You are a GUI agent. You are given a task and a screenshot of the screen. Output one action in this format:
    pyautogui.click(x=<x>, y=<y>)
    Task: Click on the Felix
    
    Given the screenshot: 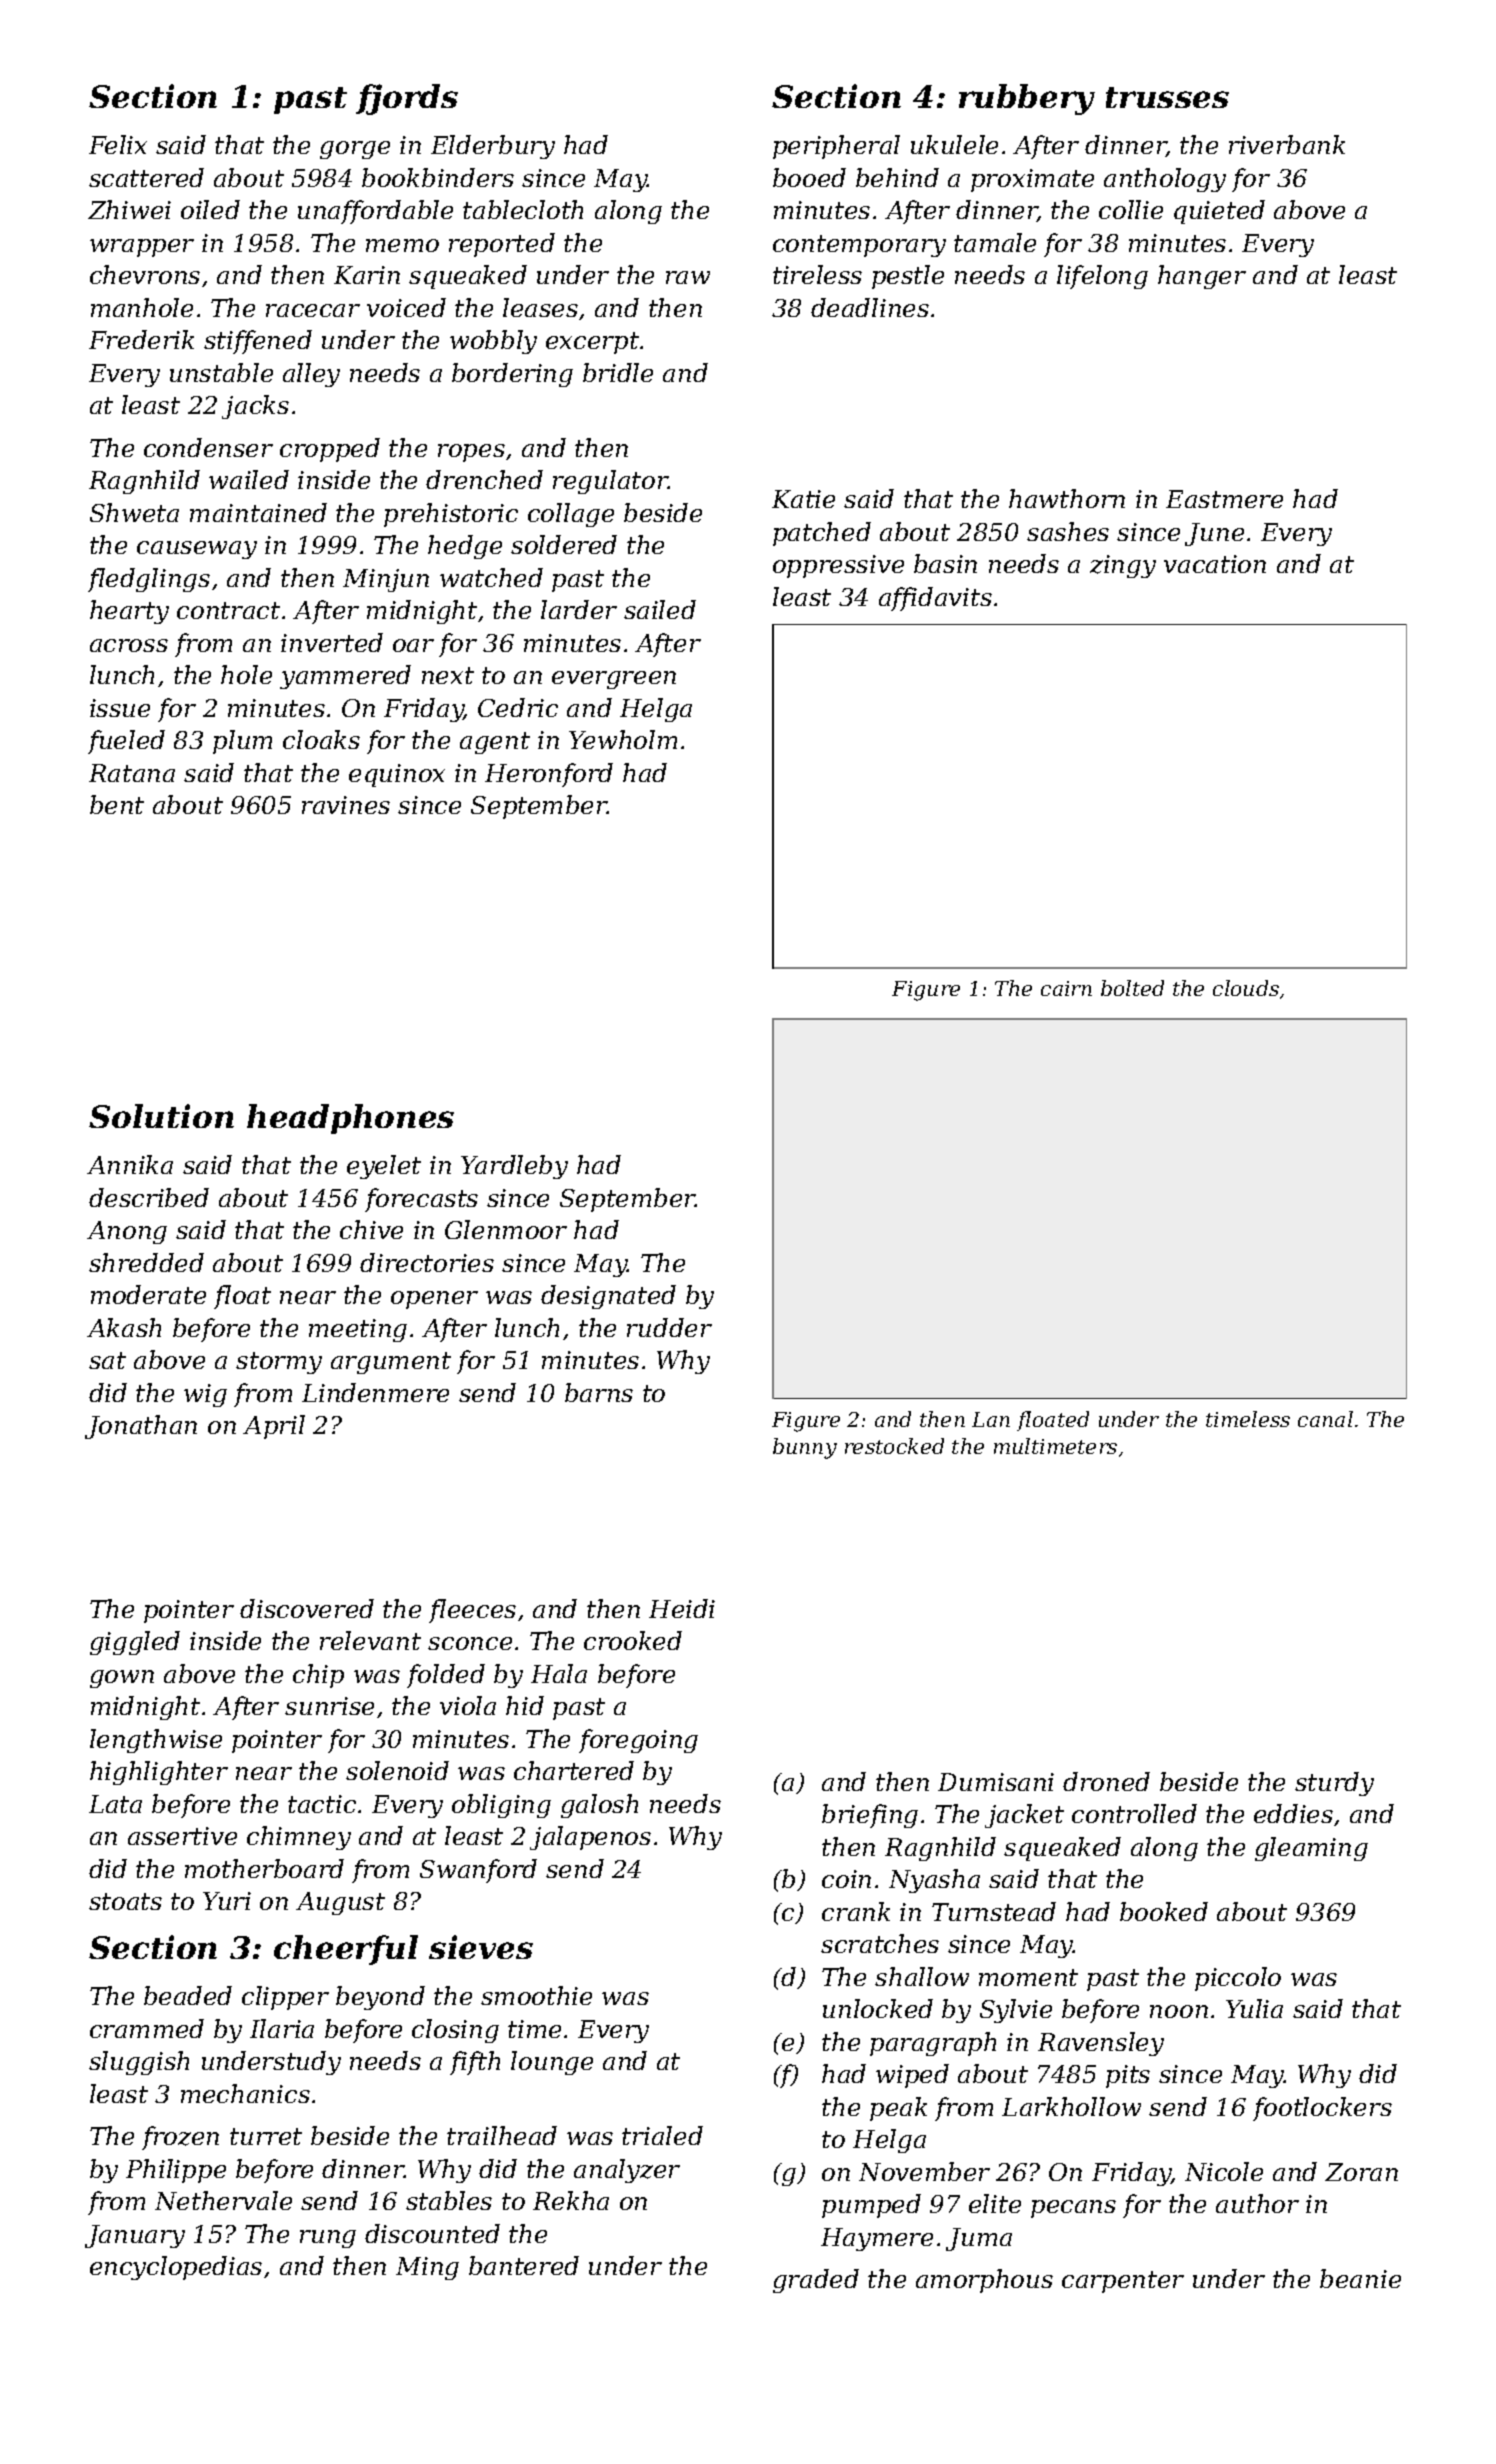 What is the action you would take?
    pyautogui.click(x=118, y=144)
